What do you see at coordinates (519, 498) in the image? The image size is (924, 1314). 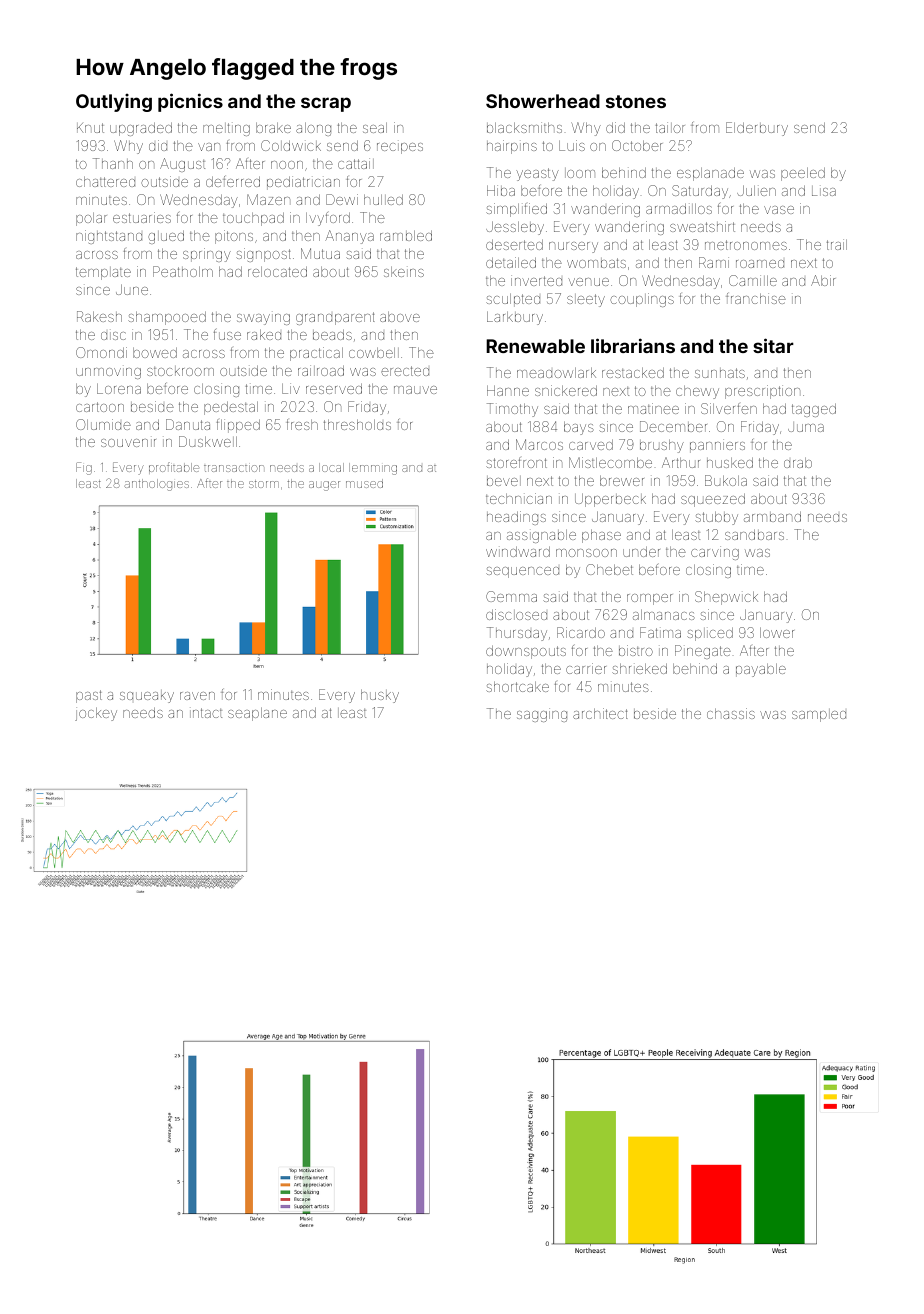 I see `technician` at bounding box center [519, 498].
